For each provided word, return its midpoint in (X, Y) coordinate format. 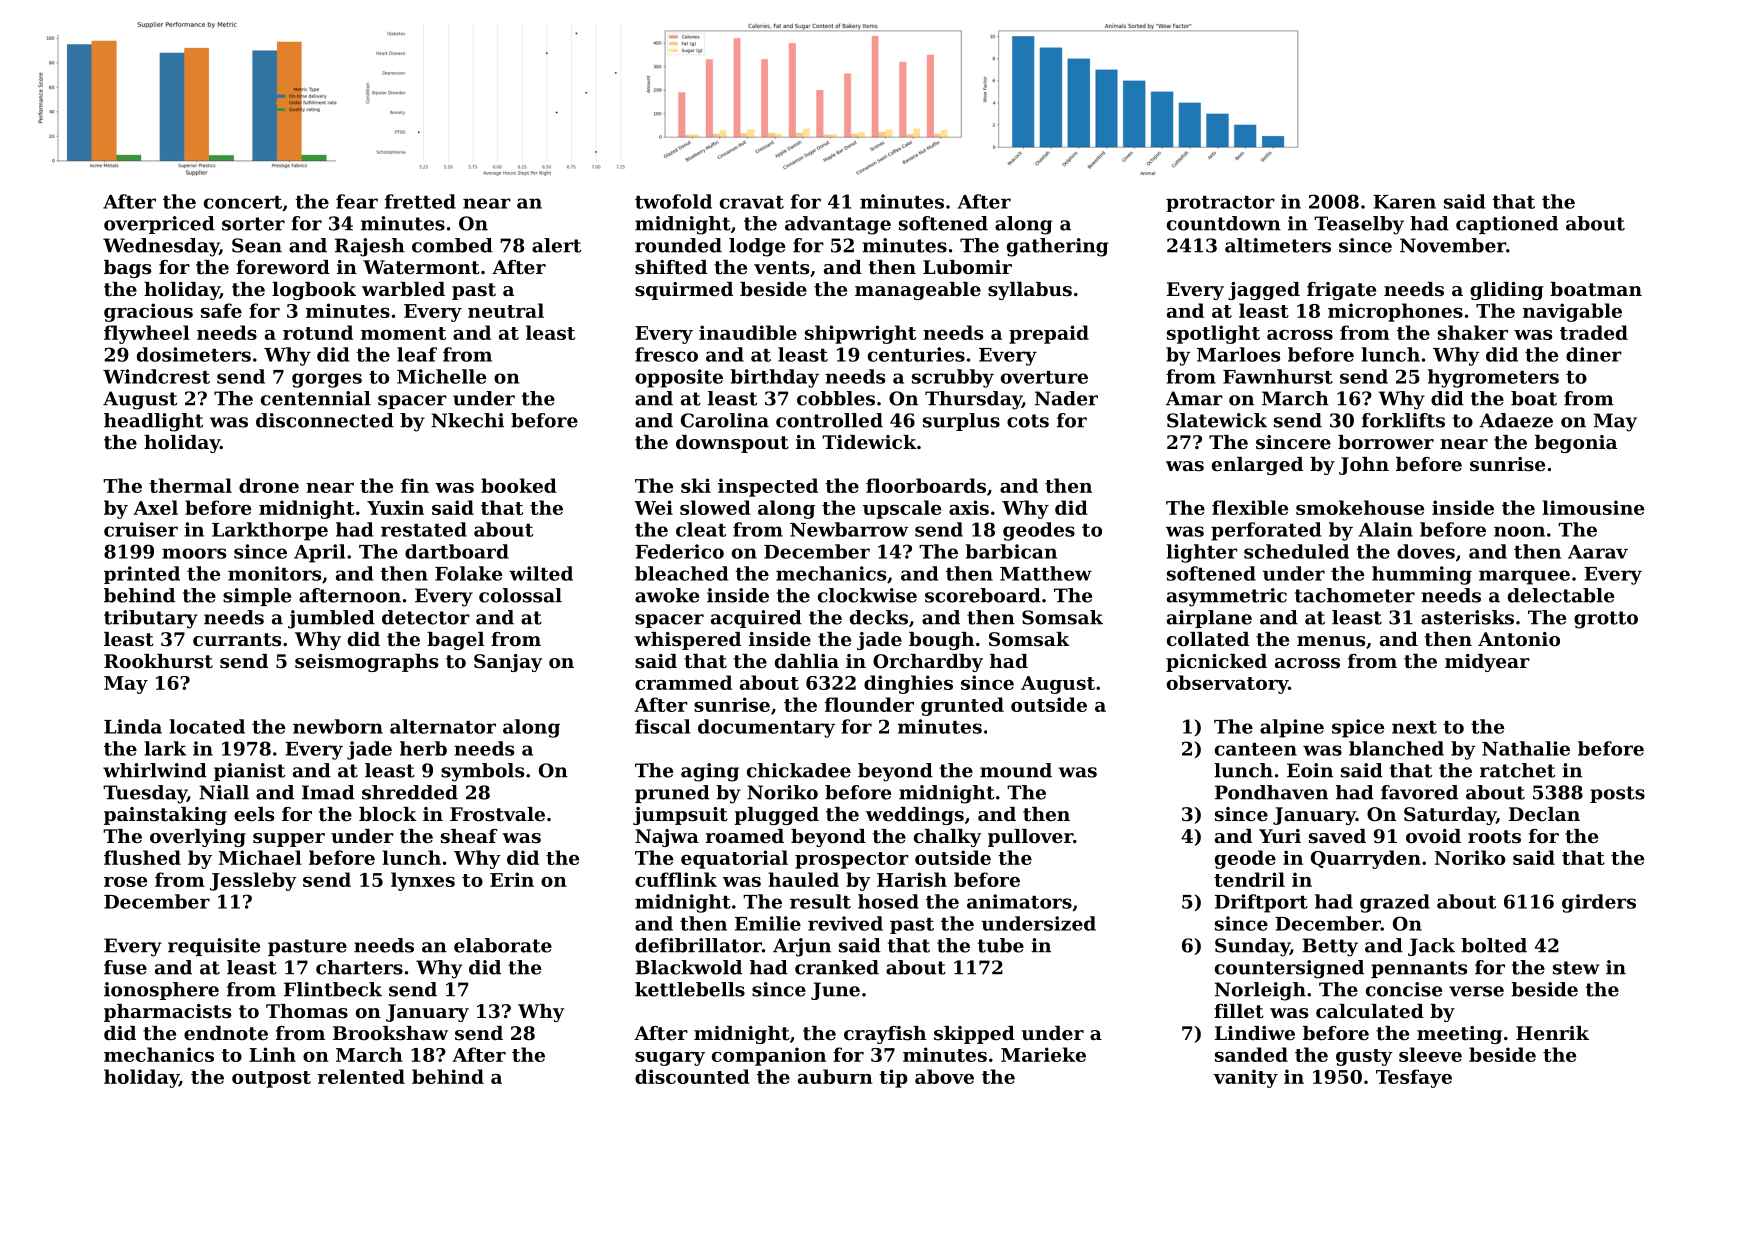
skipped (974, 1035)
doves (1426, 551)
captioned (1507, 225)
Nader (1066, 398)
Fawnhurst (1278, 376)
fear (357, 201)
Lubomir (967, 267)
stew (1576, 968)
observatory (1227, 684)
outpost (271, 1079)
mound (1016, 770)
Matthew (1046, 573)
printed (142, 575)
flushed (142, 857)
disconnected (325, 420)
